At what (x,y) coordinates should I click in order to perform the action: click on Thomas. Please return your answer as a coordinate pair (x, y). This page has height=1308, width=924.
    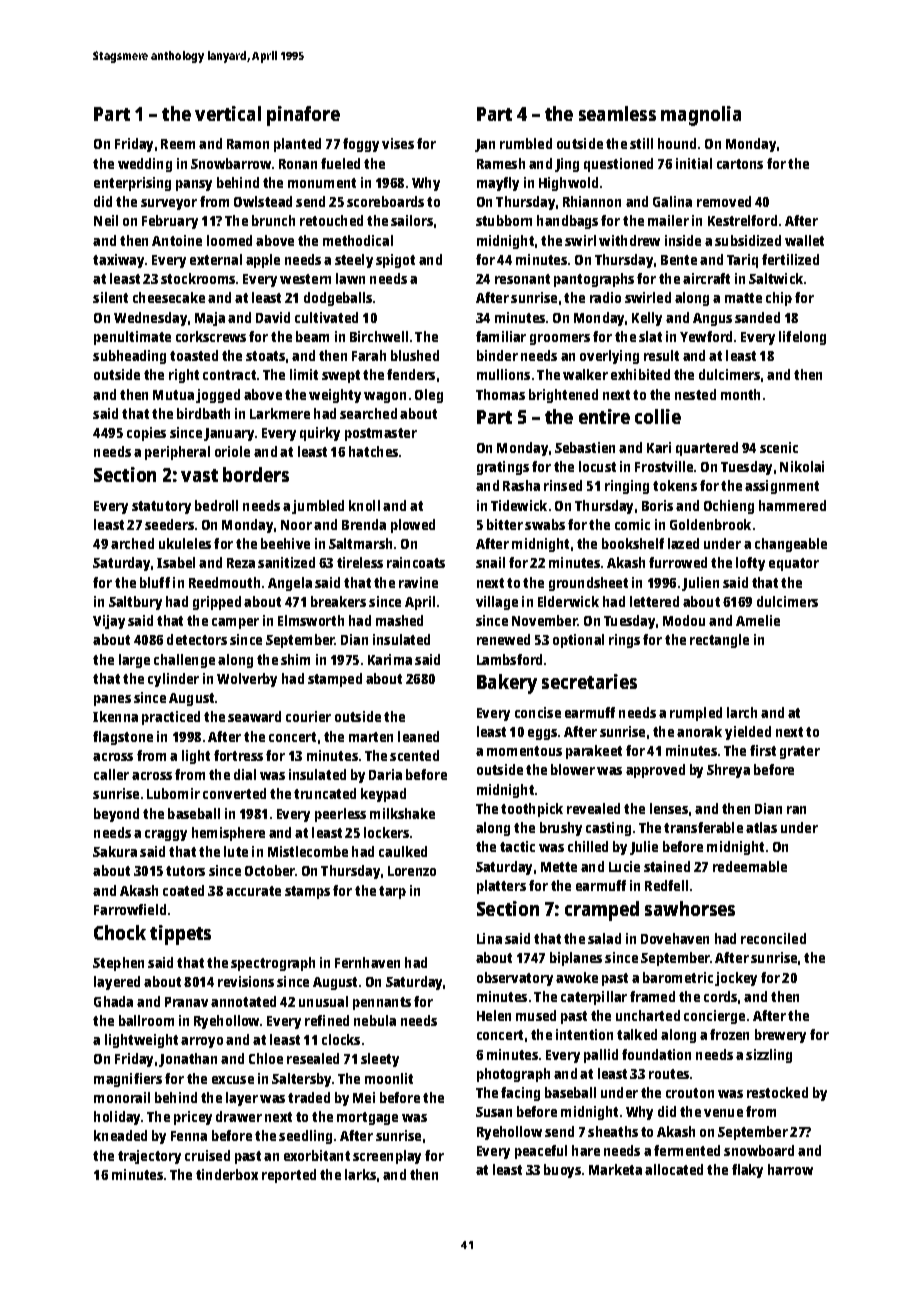
    Looking at the image, I should click on (500, 394).
